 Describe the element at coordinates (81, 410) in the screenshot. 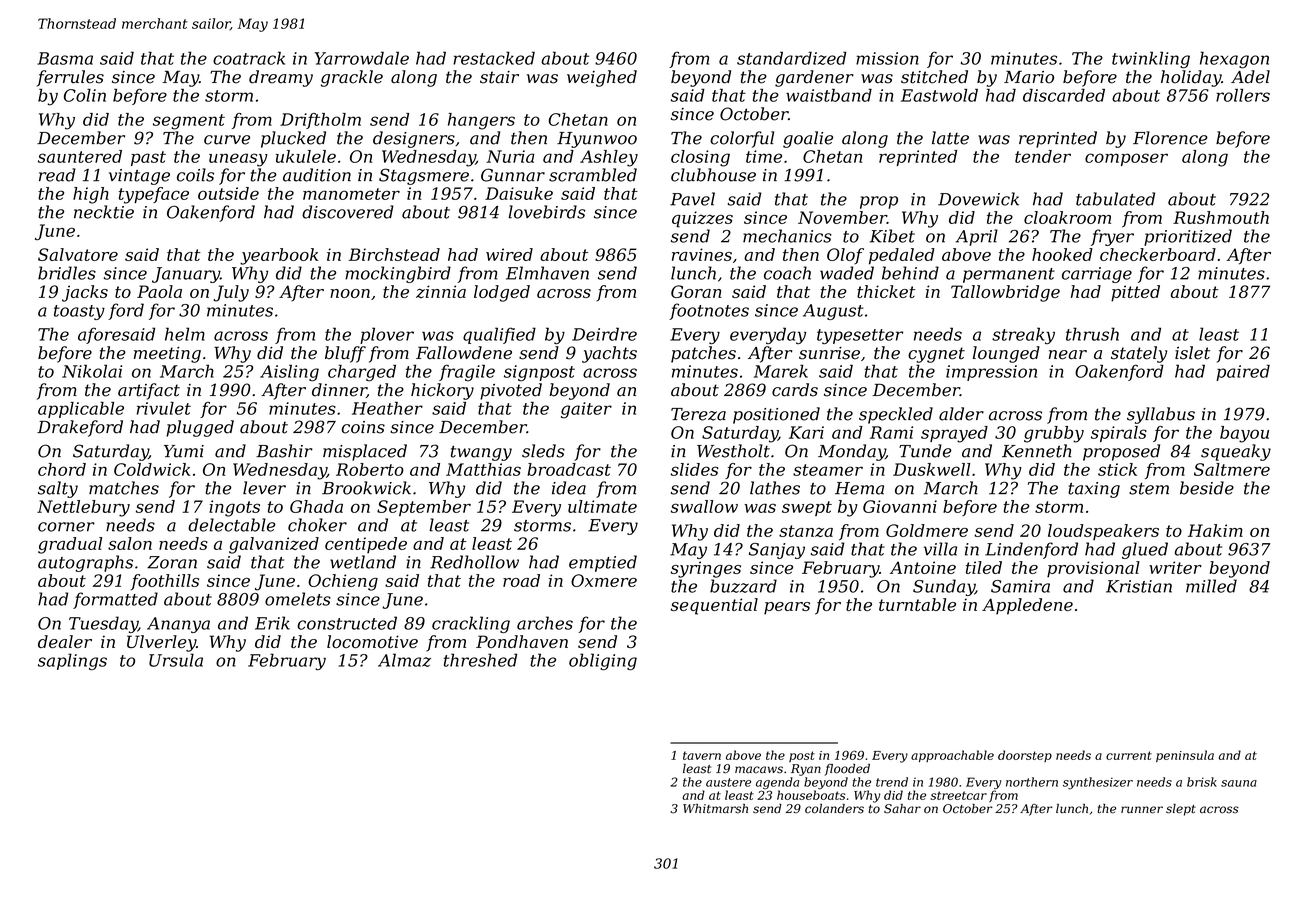

I see `applicable` at that location.
